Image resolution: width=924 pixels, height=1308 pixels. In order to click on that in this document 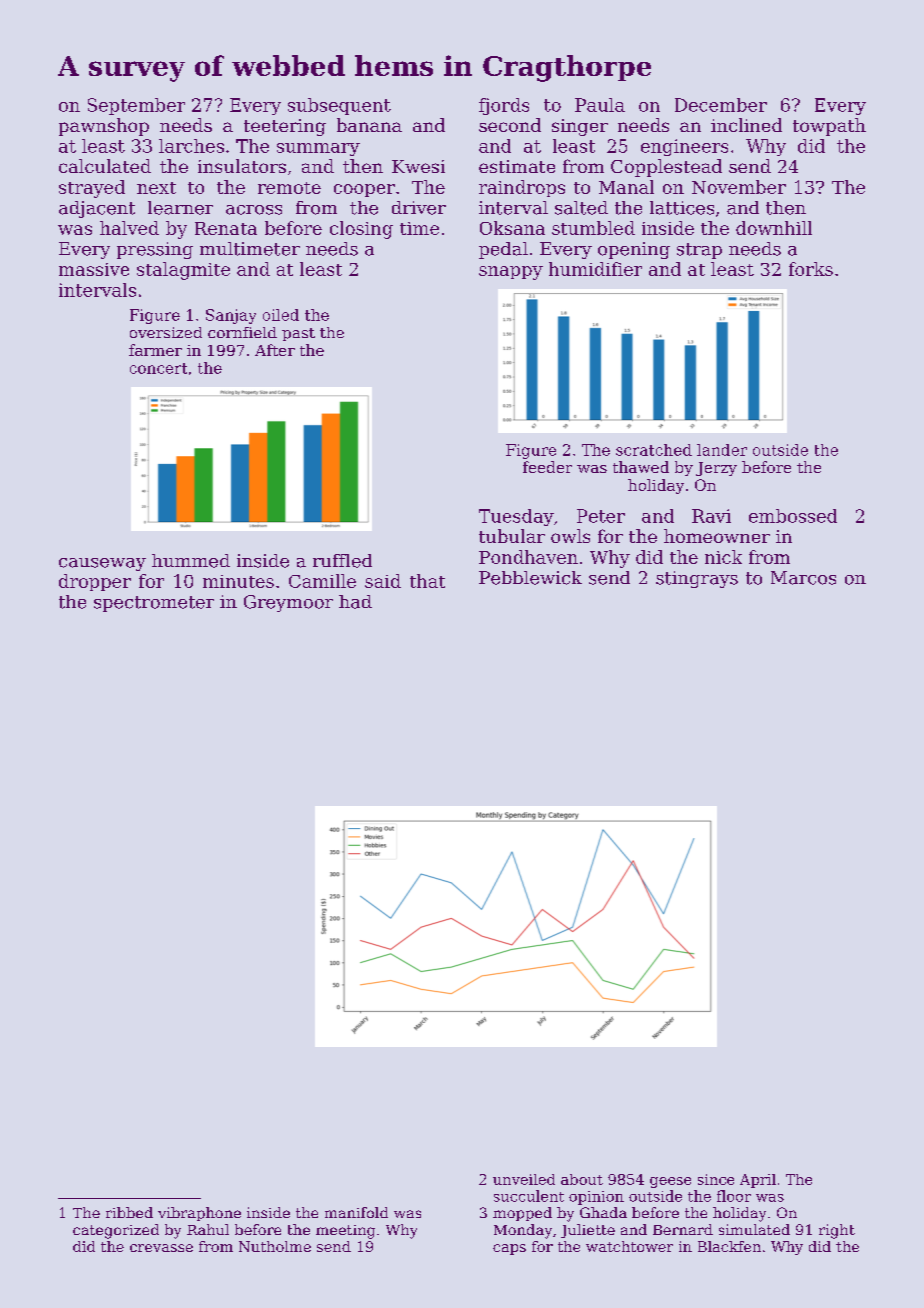, I will do `click(427, 581)`.
